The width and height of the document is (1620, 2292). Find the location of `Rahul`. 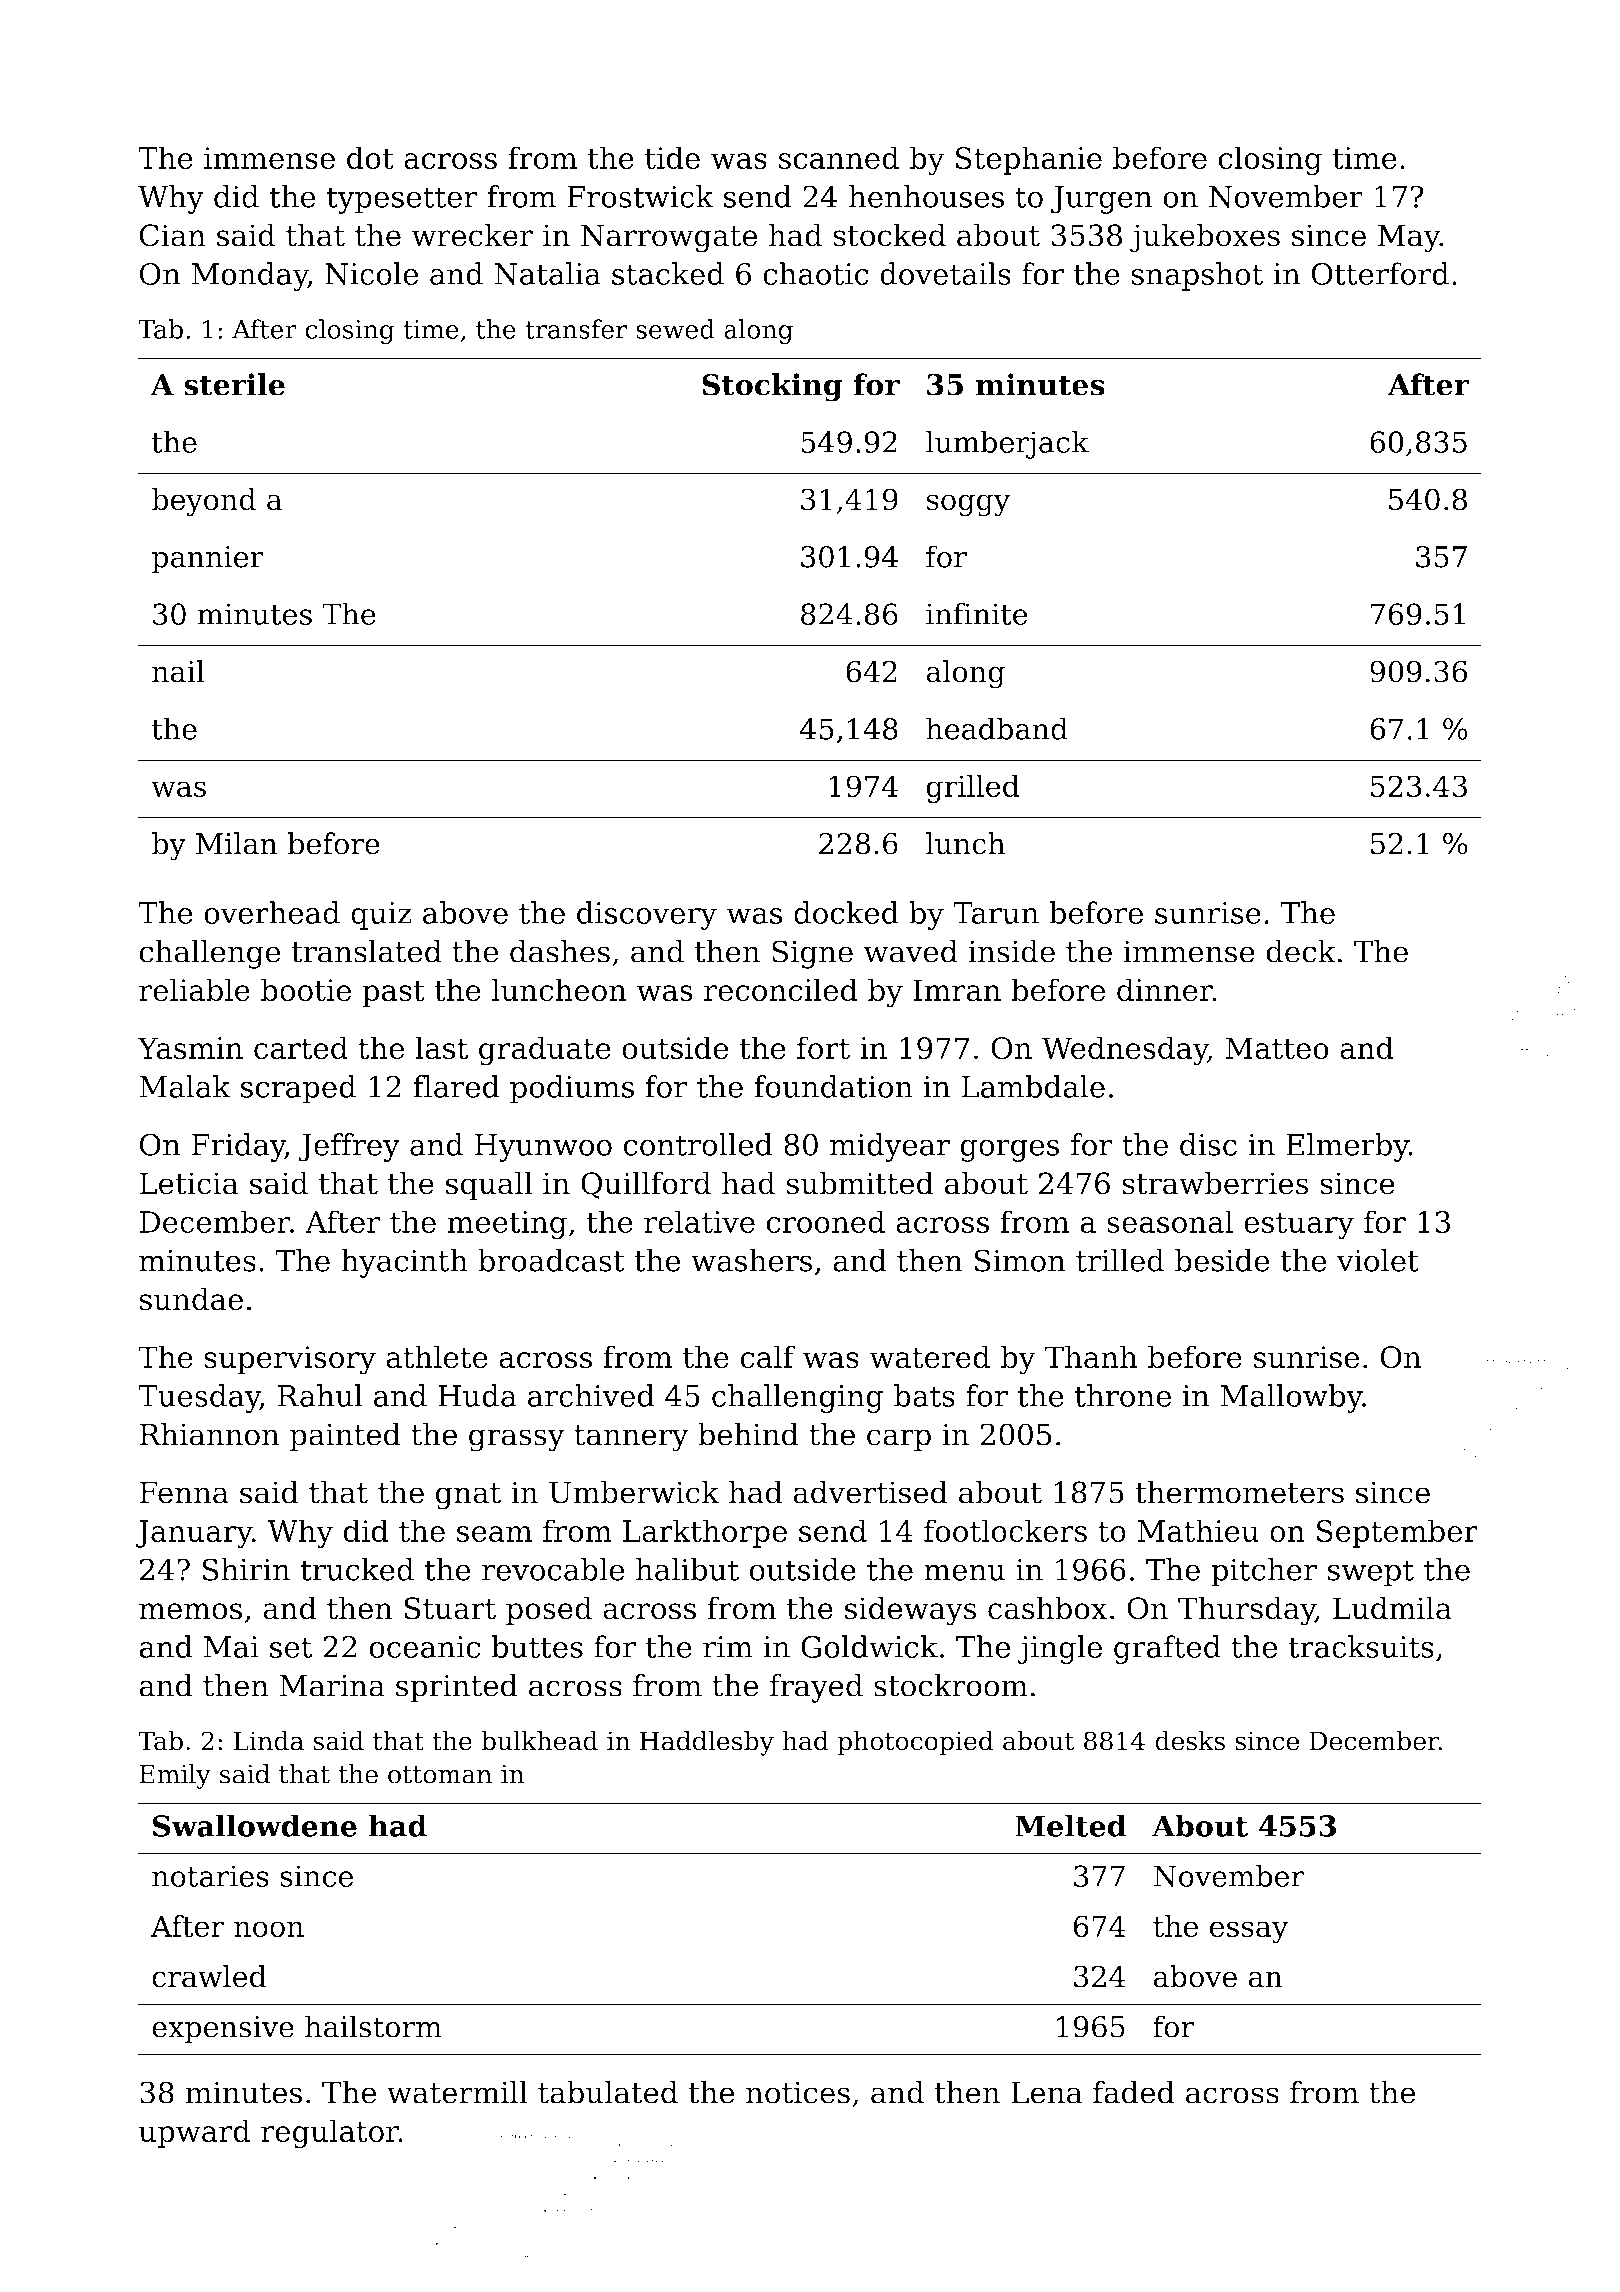

Rahul is located at coordinates (320, 1395).
